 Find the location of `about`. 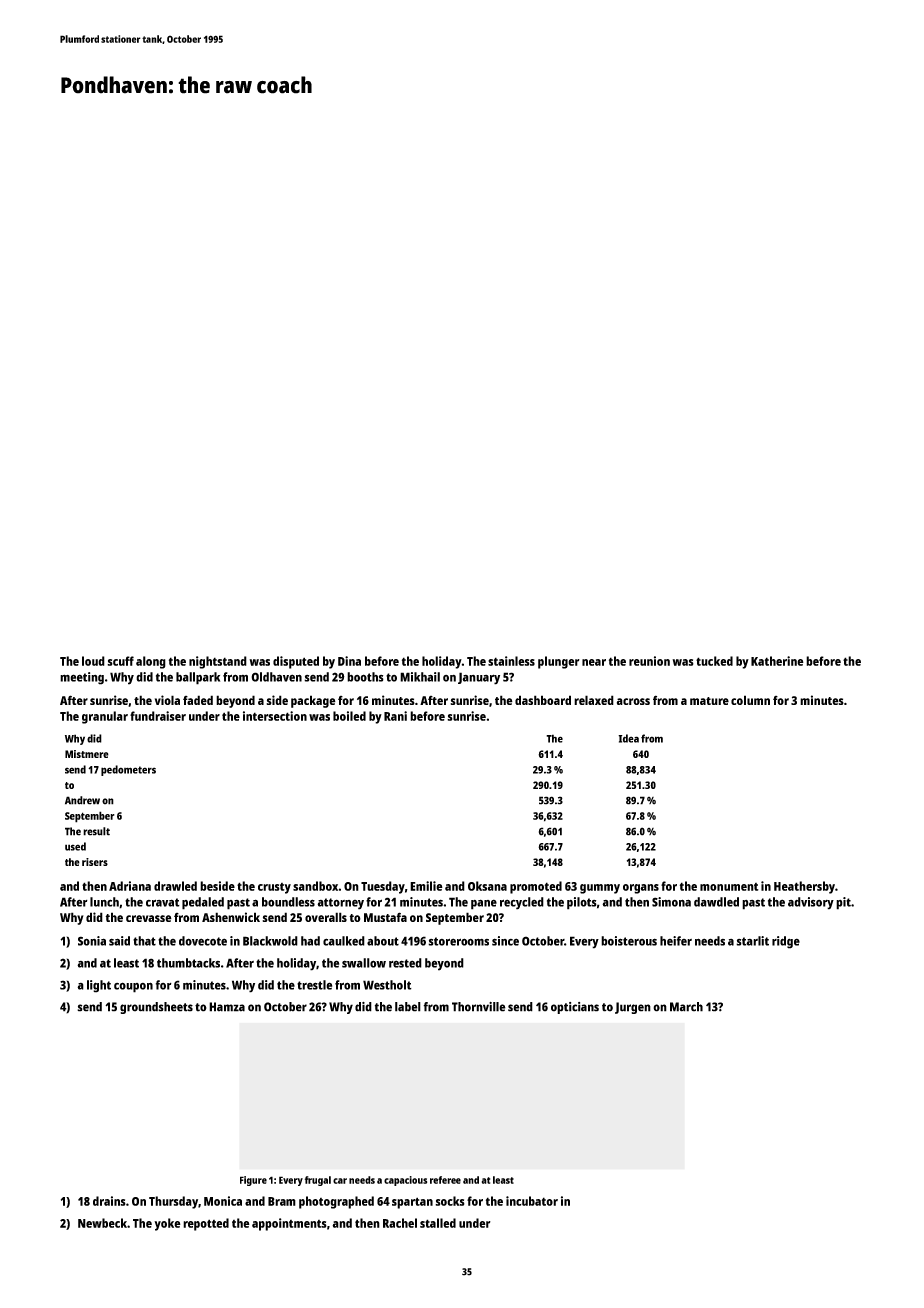

about is located at coordinates (383, 941).
